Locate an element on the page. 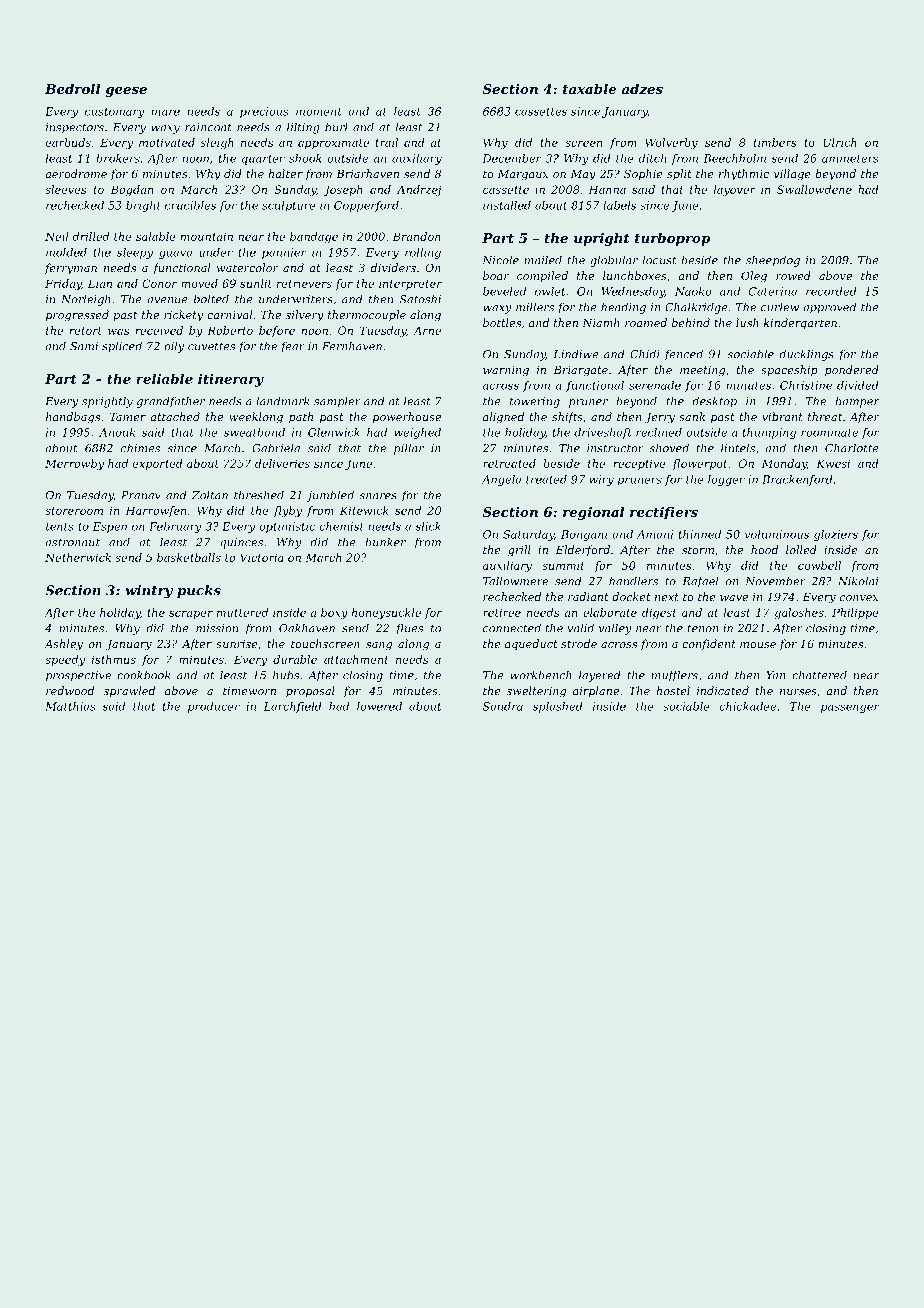 The height and width of the image is (1308, 924). weighed is located at coordinates (417, 433).
